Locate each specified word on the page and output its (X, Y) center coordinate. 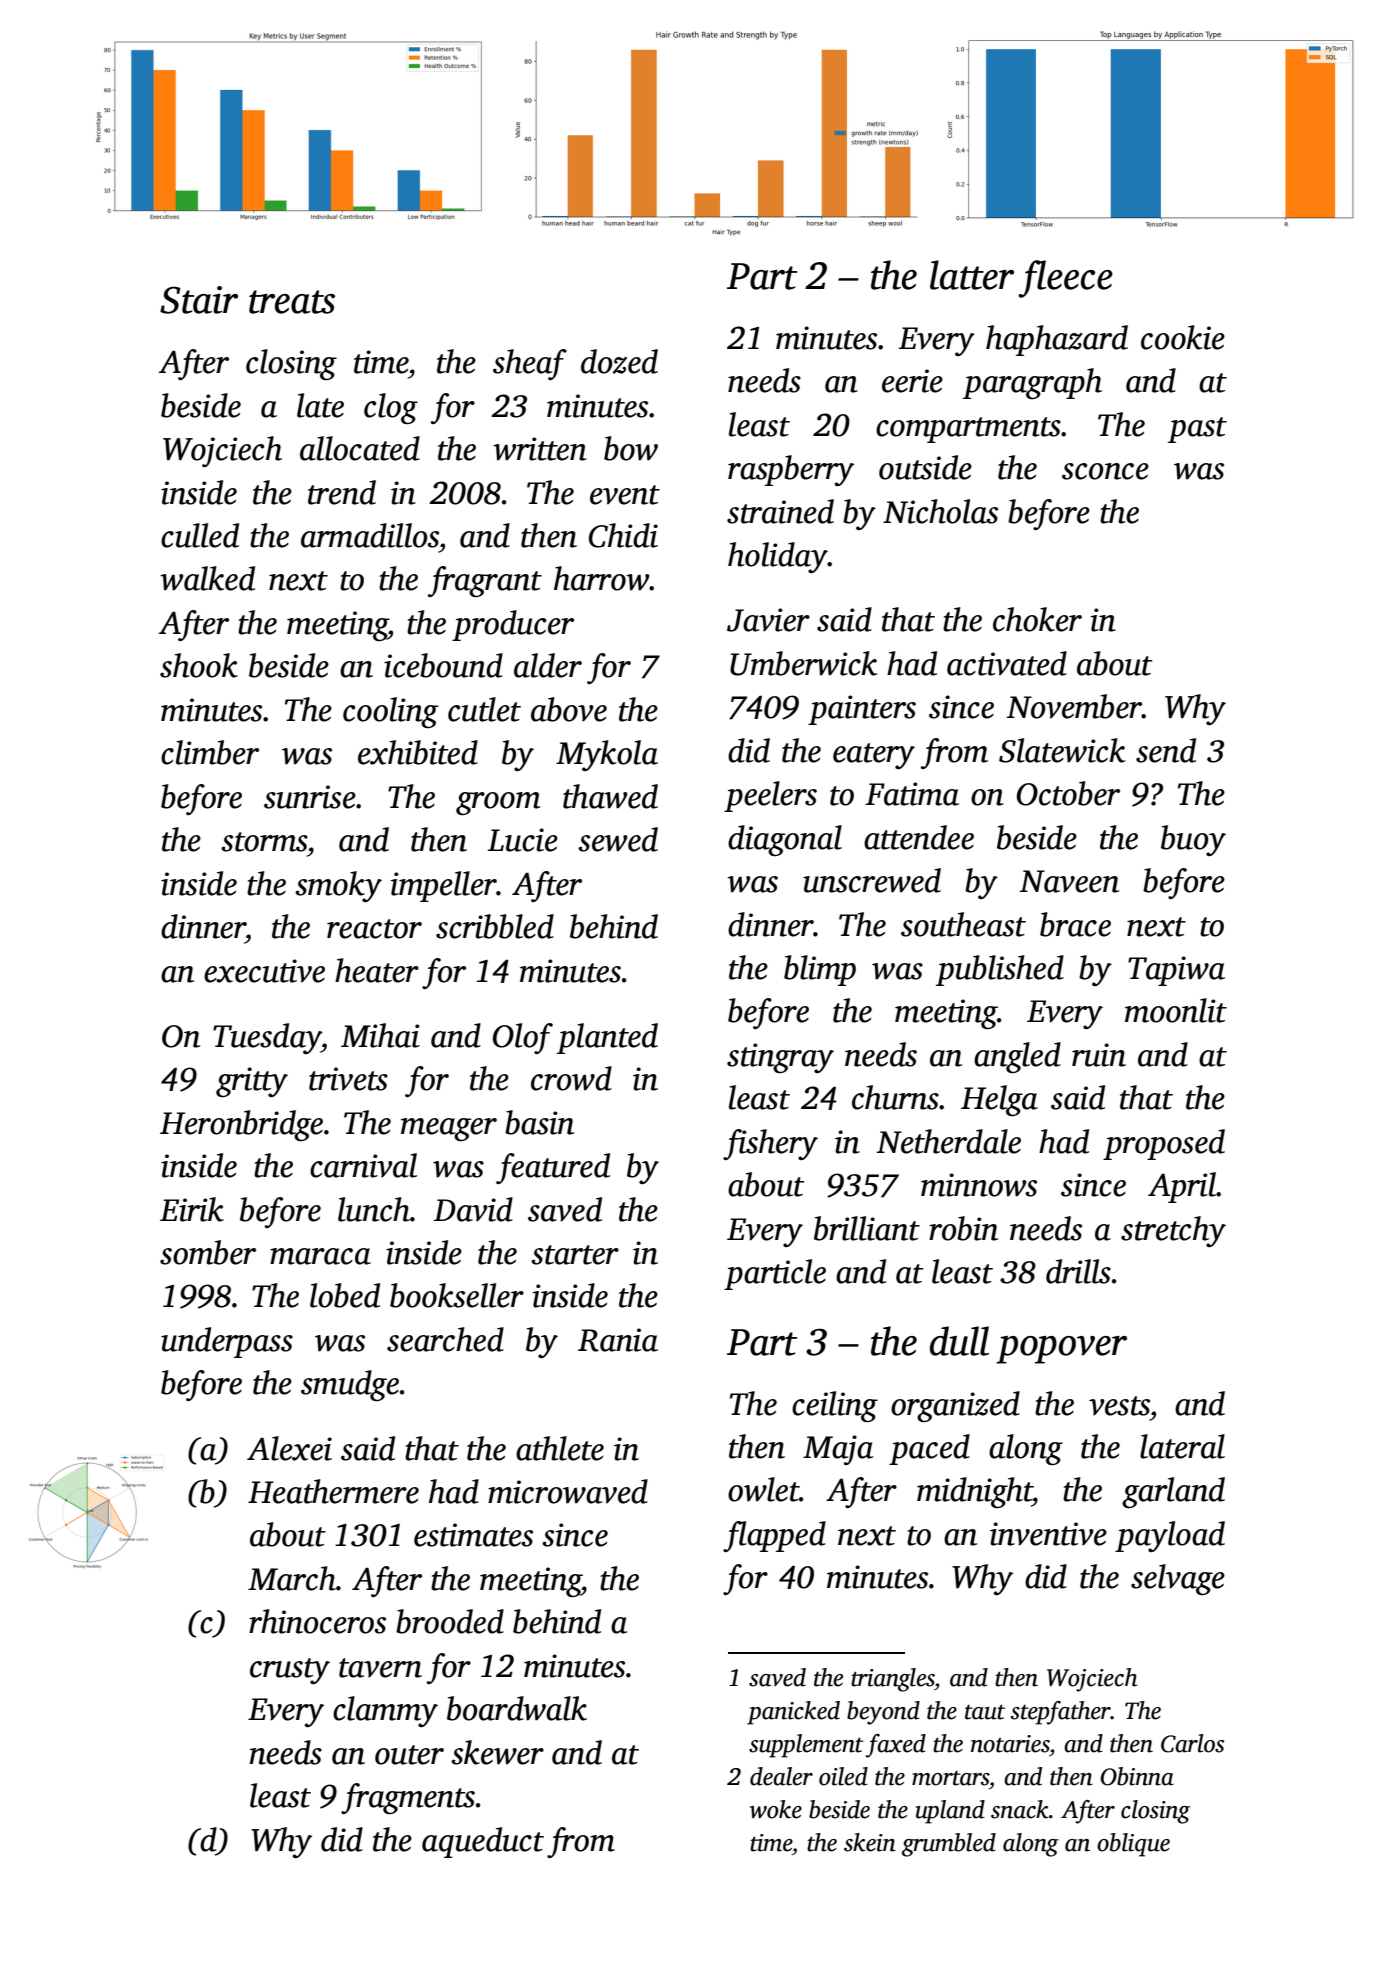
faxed (896, 1746)
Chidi (623, 535)
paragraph (1032, 383)
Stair (199, 300)
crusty (290, 1671)
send (1166, 750)
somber (208, 1252)
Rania (618, 1340)
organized (955, 1406)
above (569, 709)
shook (199, 665)
